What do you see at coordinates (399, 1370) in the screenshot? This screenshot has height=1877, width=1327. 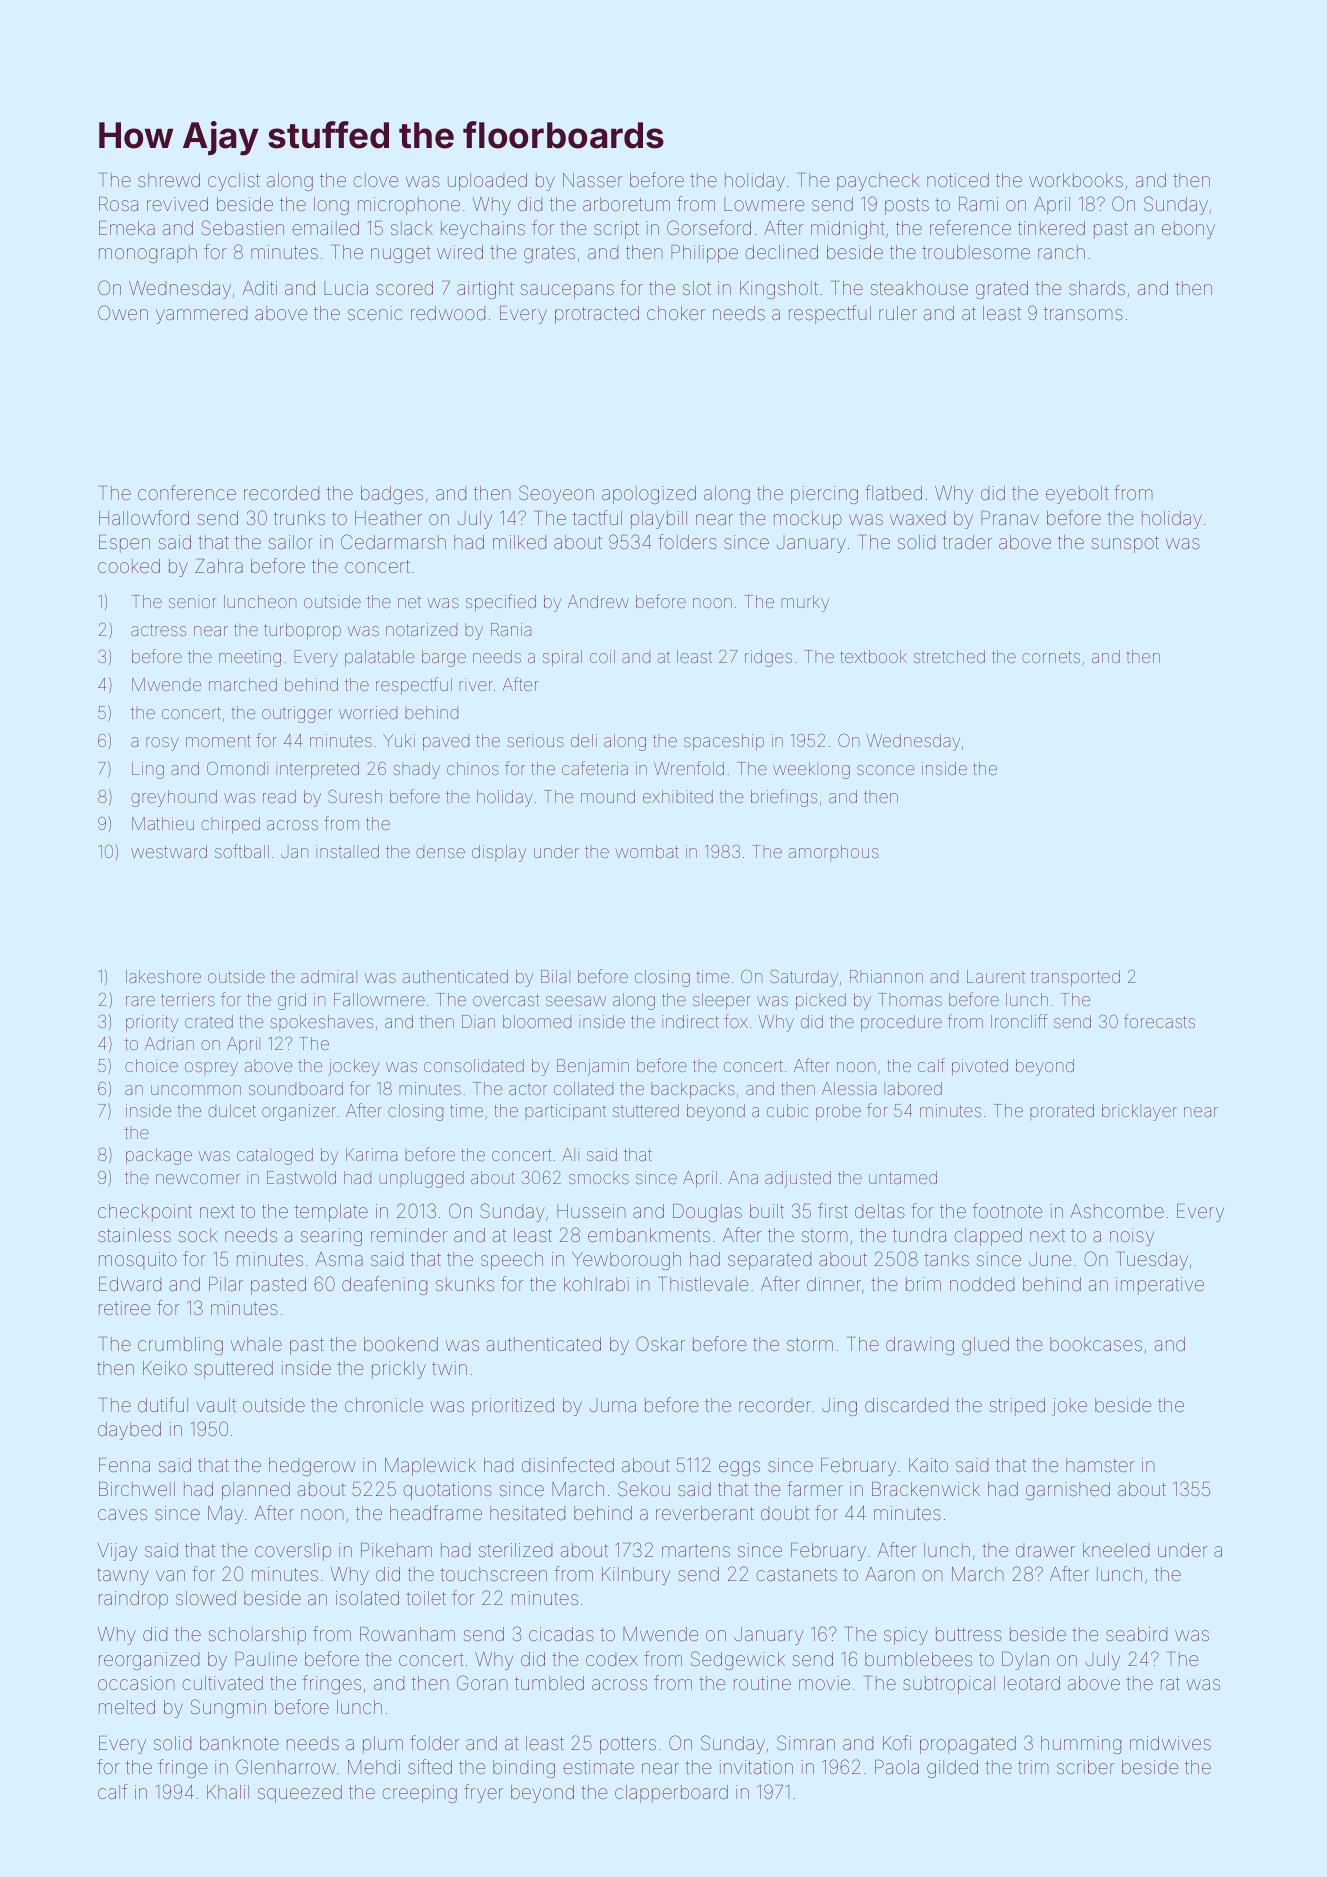 I see `prickly` at bounding box center [399, 1370].
